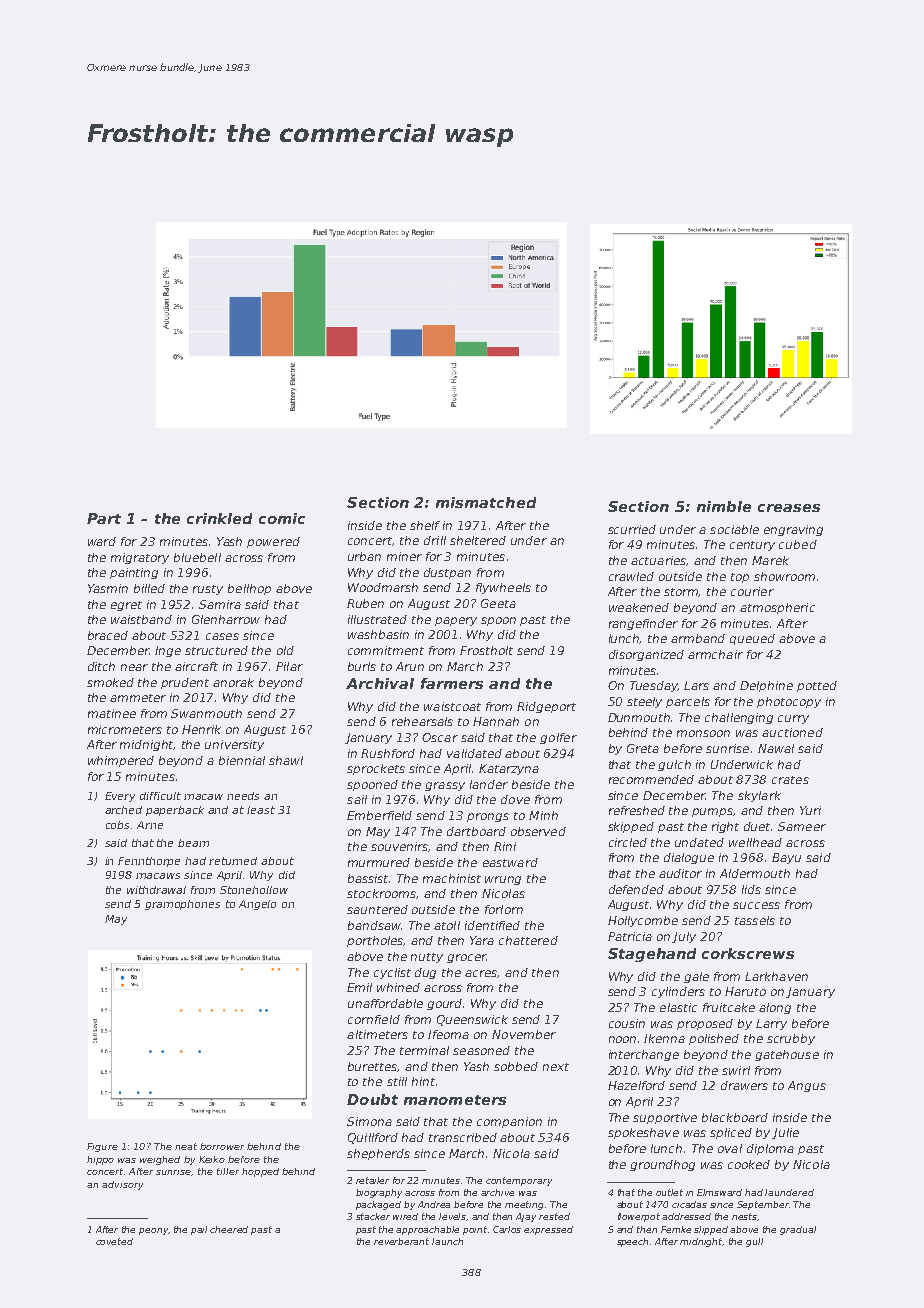 The width and height of the screenshot is (924, 1308). I want to click on auditor, so click(680, 873).
